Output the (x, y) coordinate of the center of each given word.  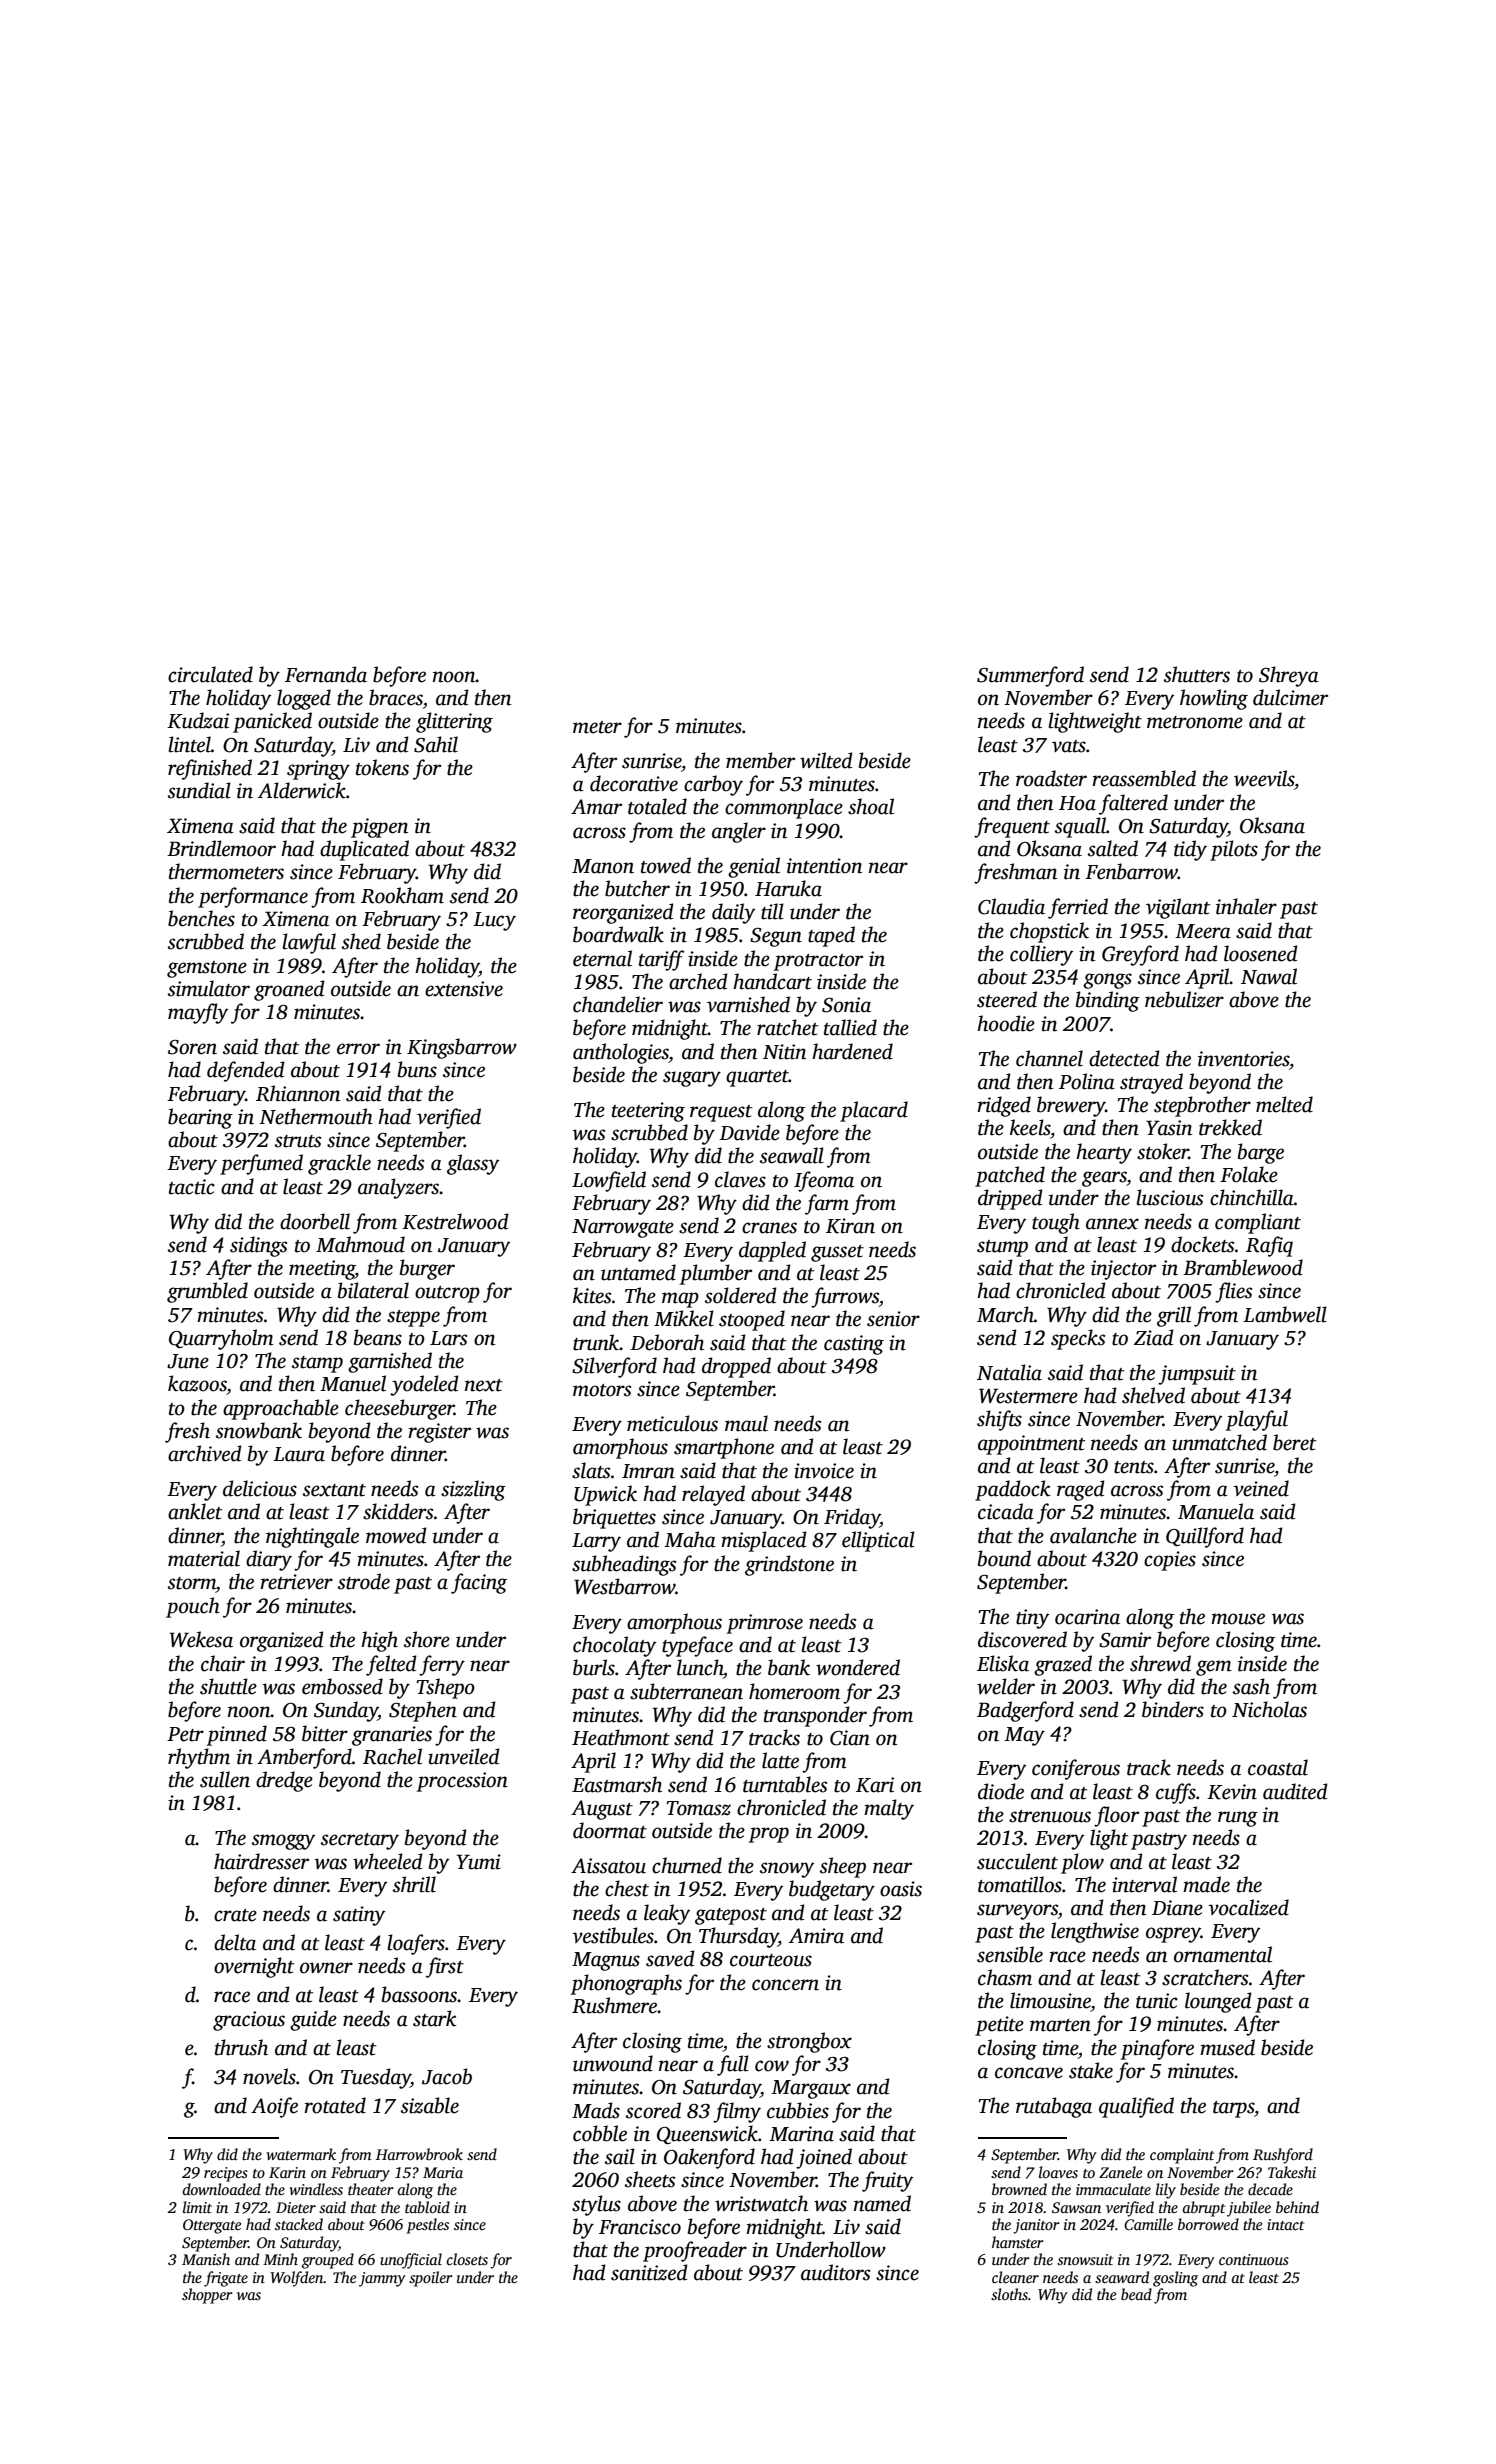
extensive (464, 989)
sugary (692, 1079)
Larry (596, 1542)
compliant (1258, 1223)
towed (666, 865)
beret (1294, 1442)
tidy (1190, 850)
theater (371, 2189)
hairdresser (261, 1861)
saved (670, 1958)
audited (1295, 1791)
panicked (272, 722)
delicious (260, 1488)
